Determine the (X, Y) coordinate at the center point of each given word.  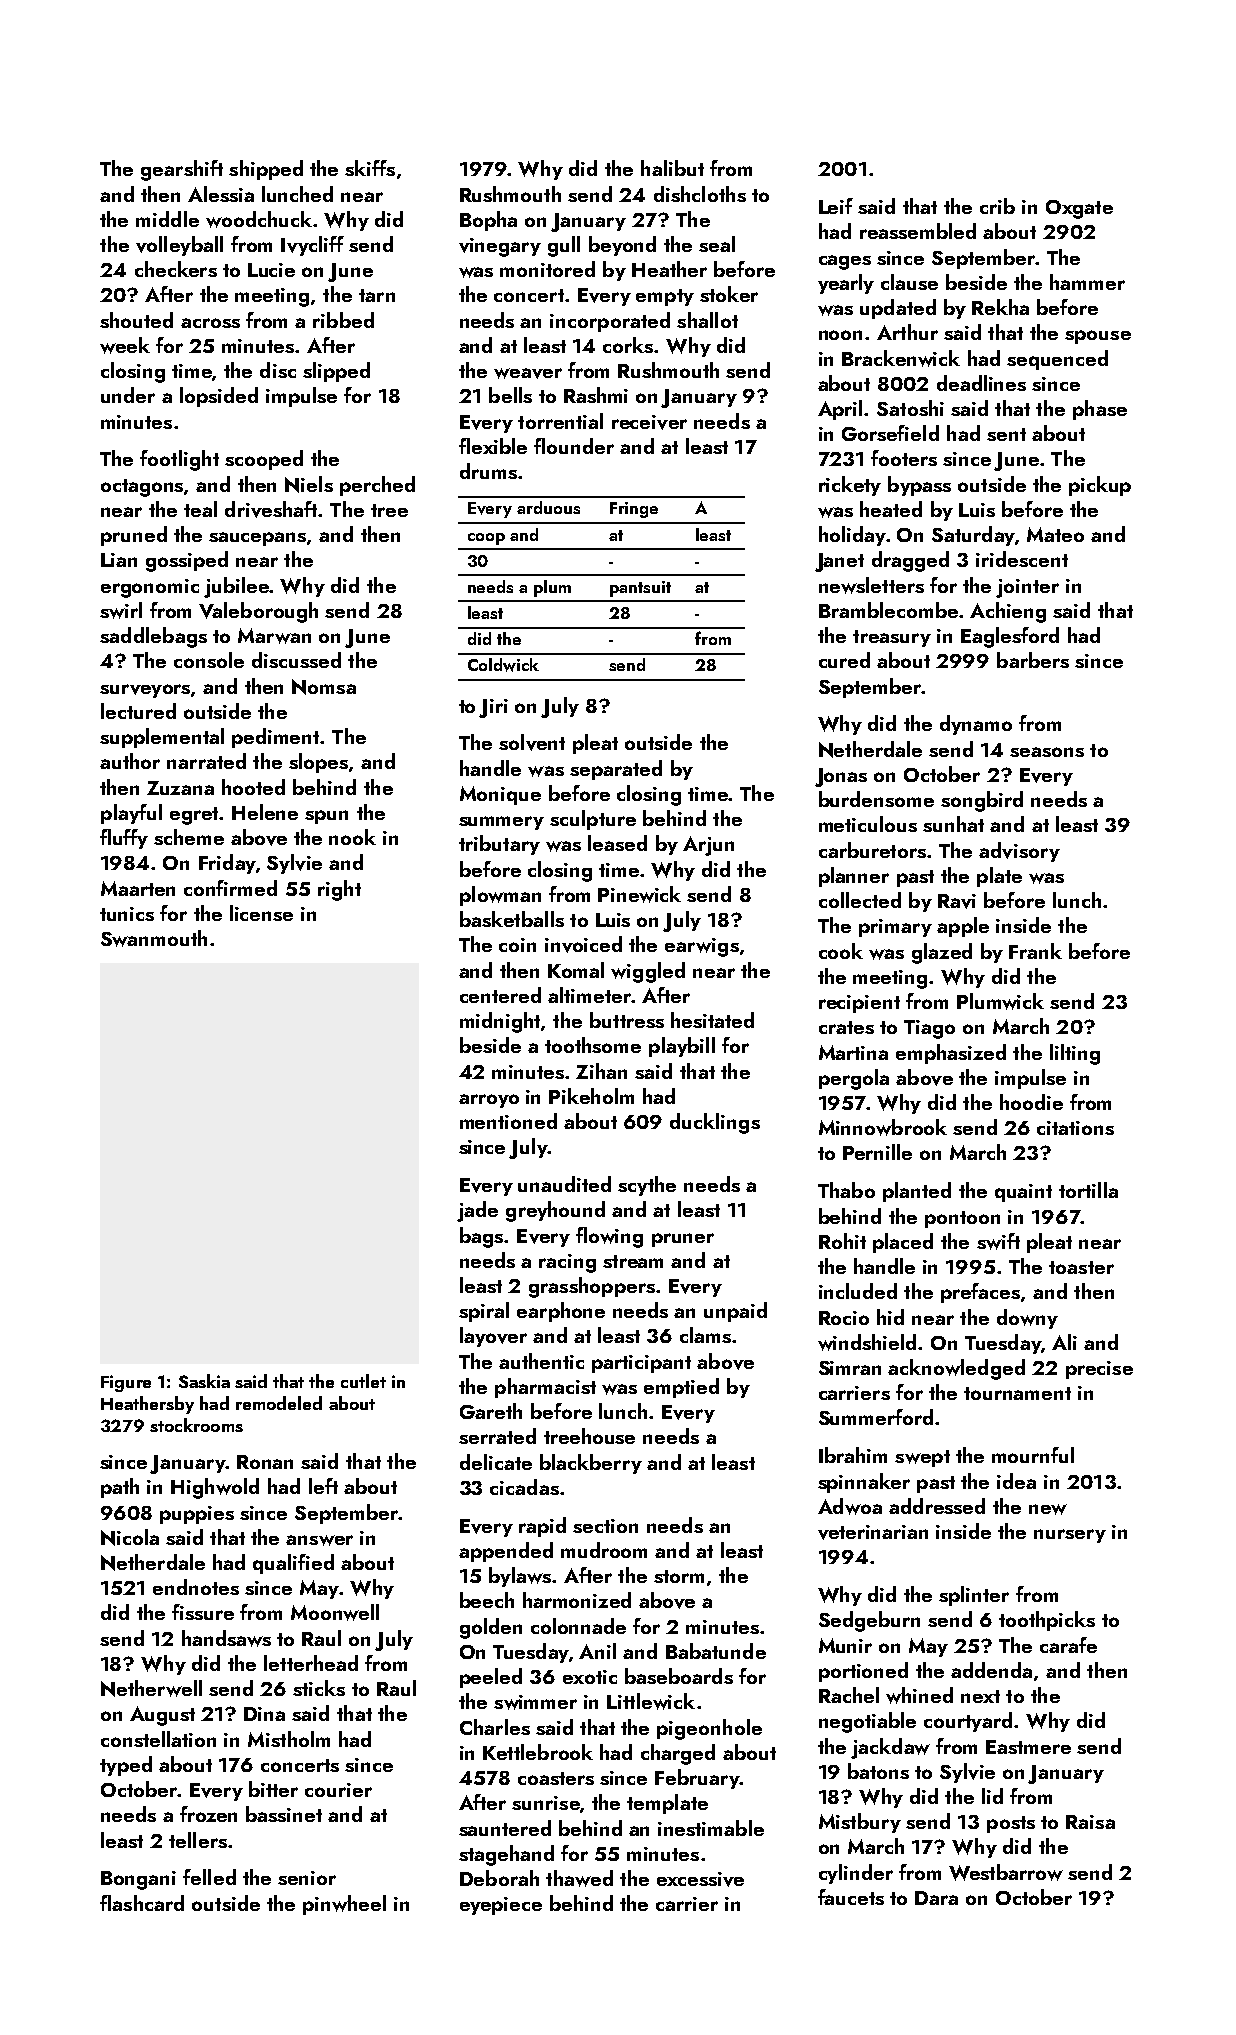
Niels (309, 484)
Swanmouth (154, 938)
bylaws (520, 1577)
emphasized (951, 1054)
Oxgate (1079, 209)
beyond (622, 246)
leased (617, 843)
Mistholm (289, 1739)
